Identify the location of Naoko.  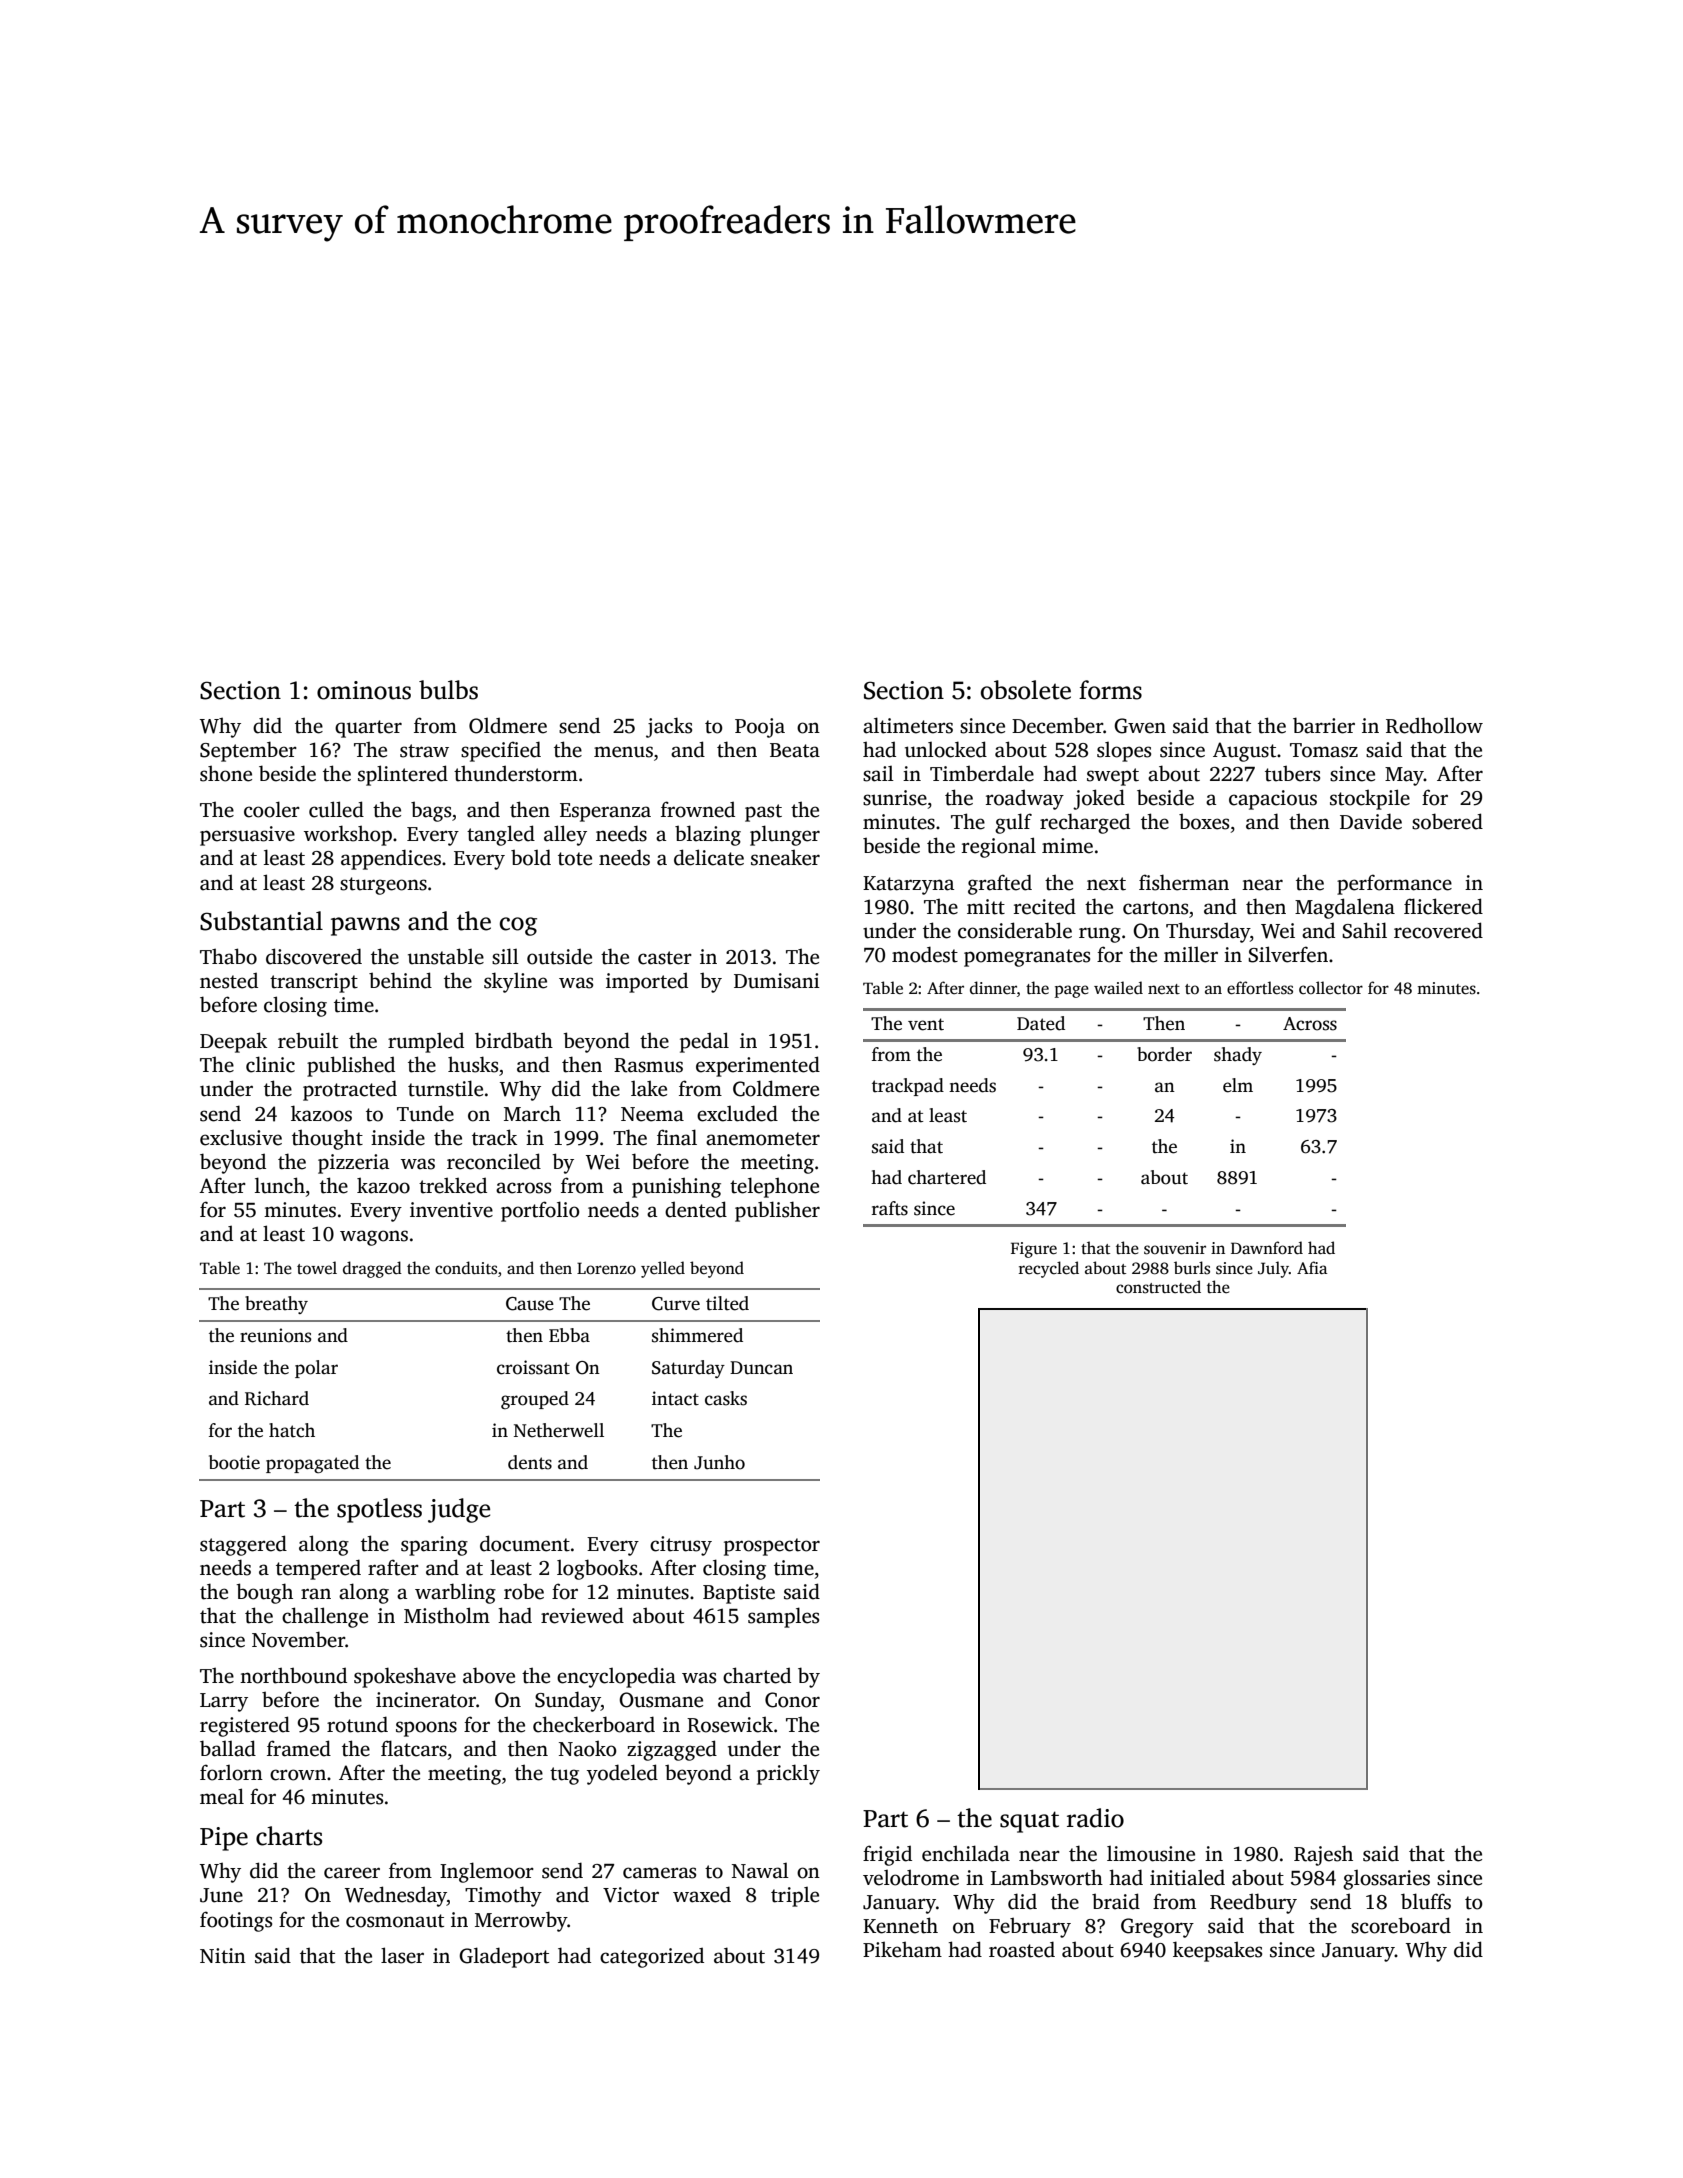
(588, 1748).
